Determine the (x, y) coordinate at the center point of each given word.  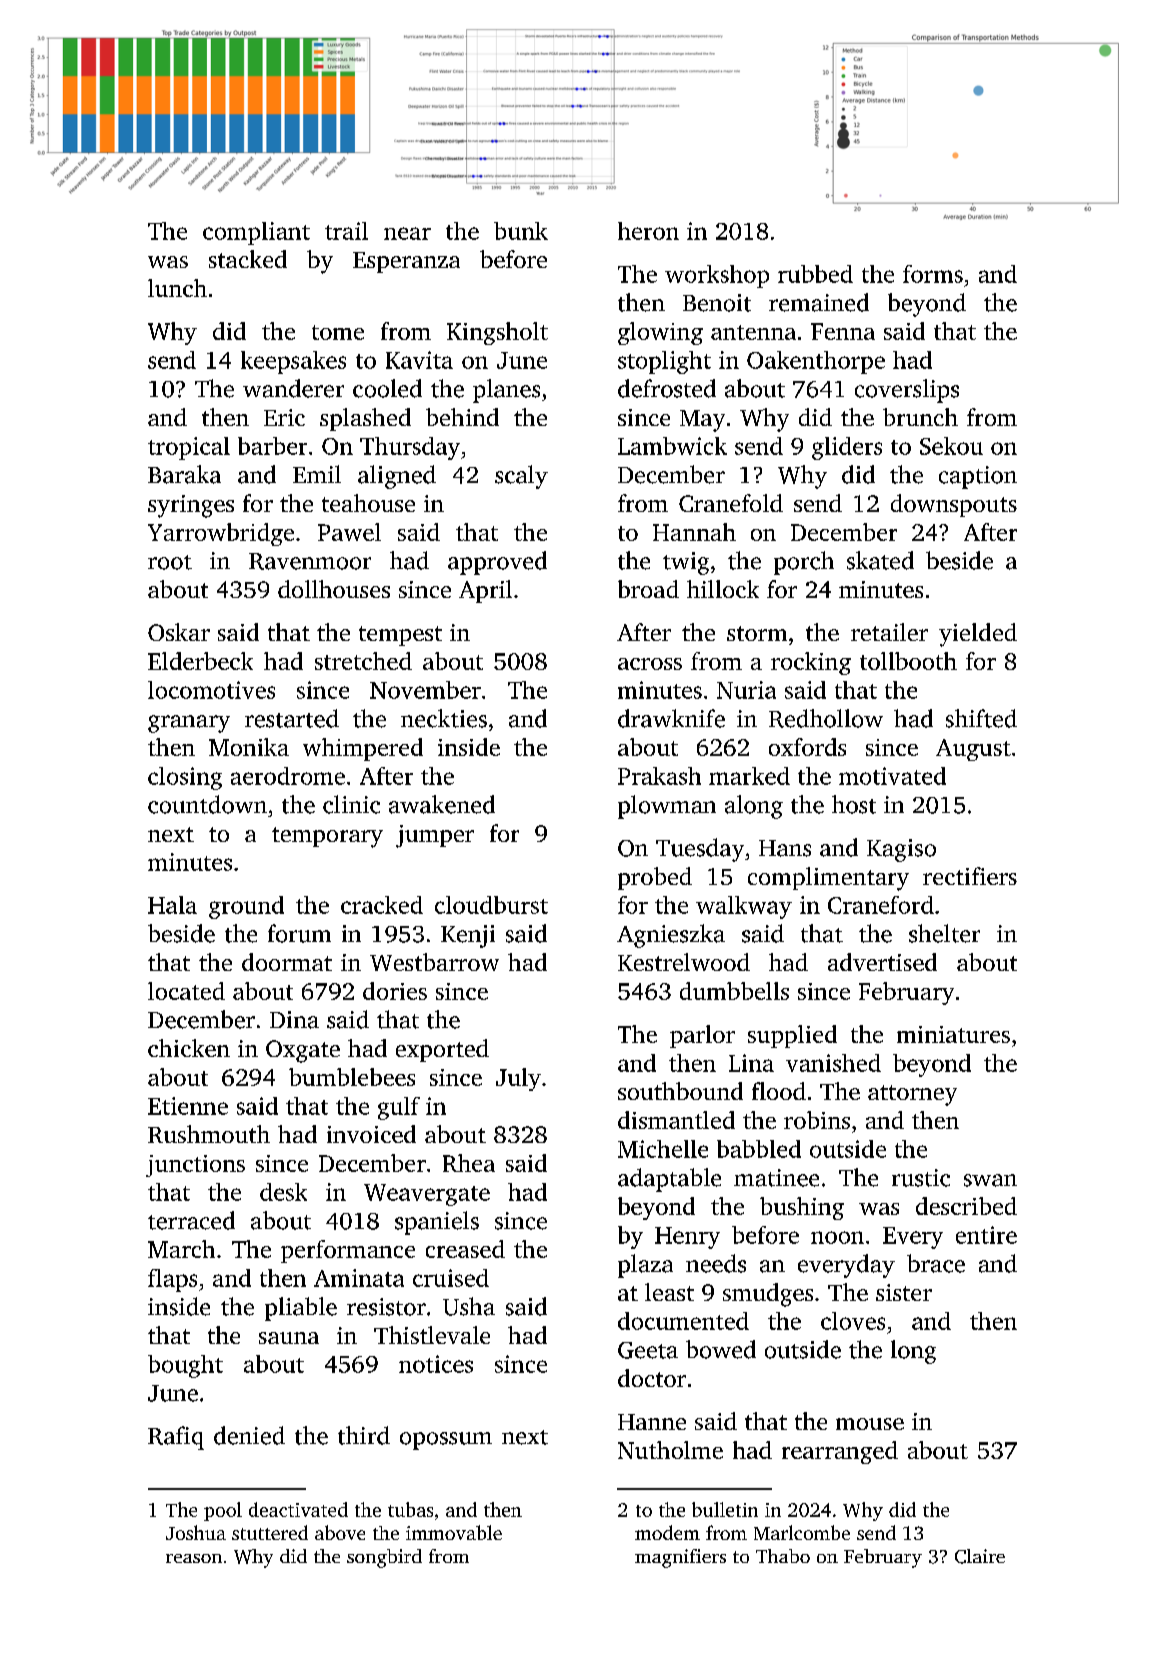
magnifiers (680, 1558)
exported (442, 1050)
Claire (980, 1556)
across (650, 664)
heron (648, 231)
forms (933, 274)
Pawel (349, 532)
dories (395, 991)
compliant (256, 233)
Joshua (196, 1532)
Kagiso (901, 850)
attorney (912, 1095)
